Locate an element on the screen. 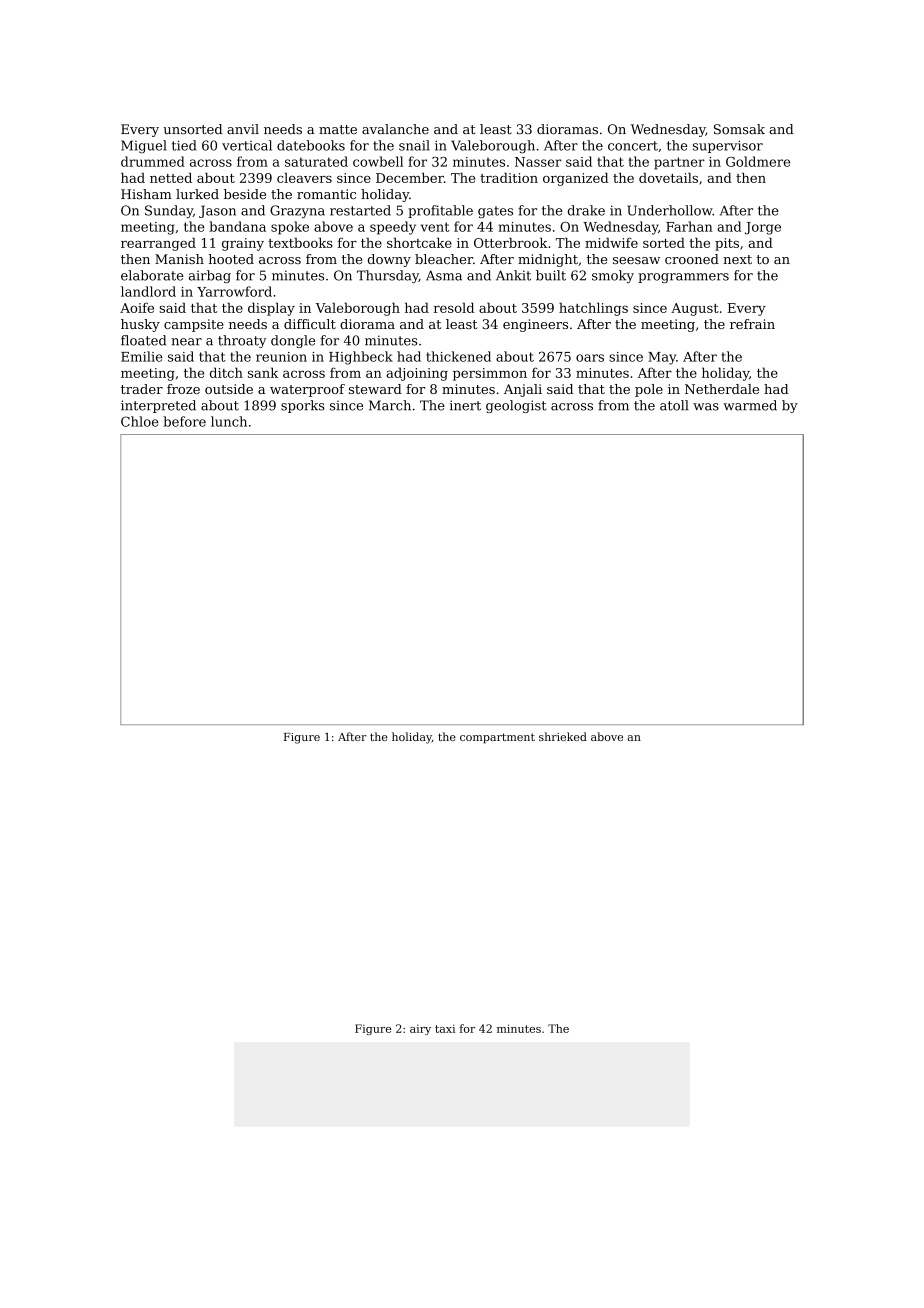 This screenshot has height=1308, width=924. resold is located at coordinates (454, 307).
